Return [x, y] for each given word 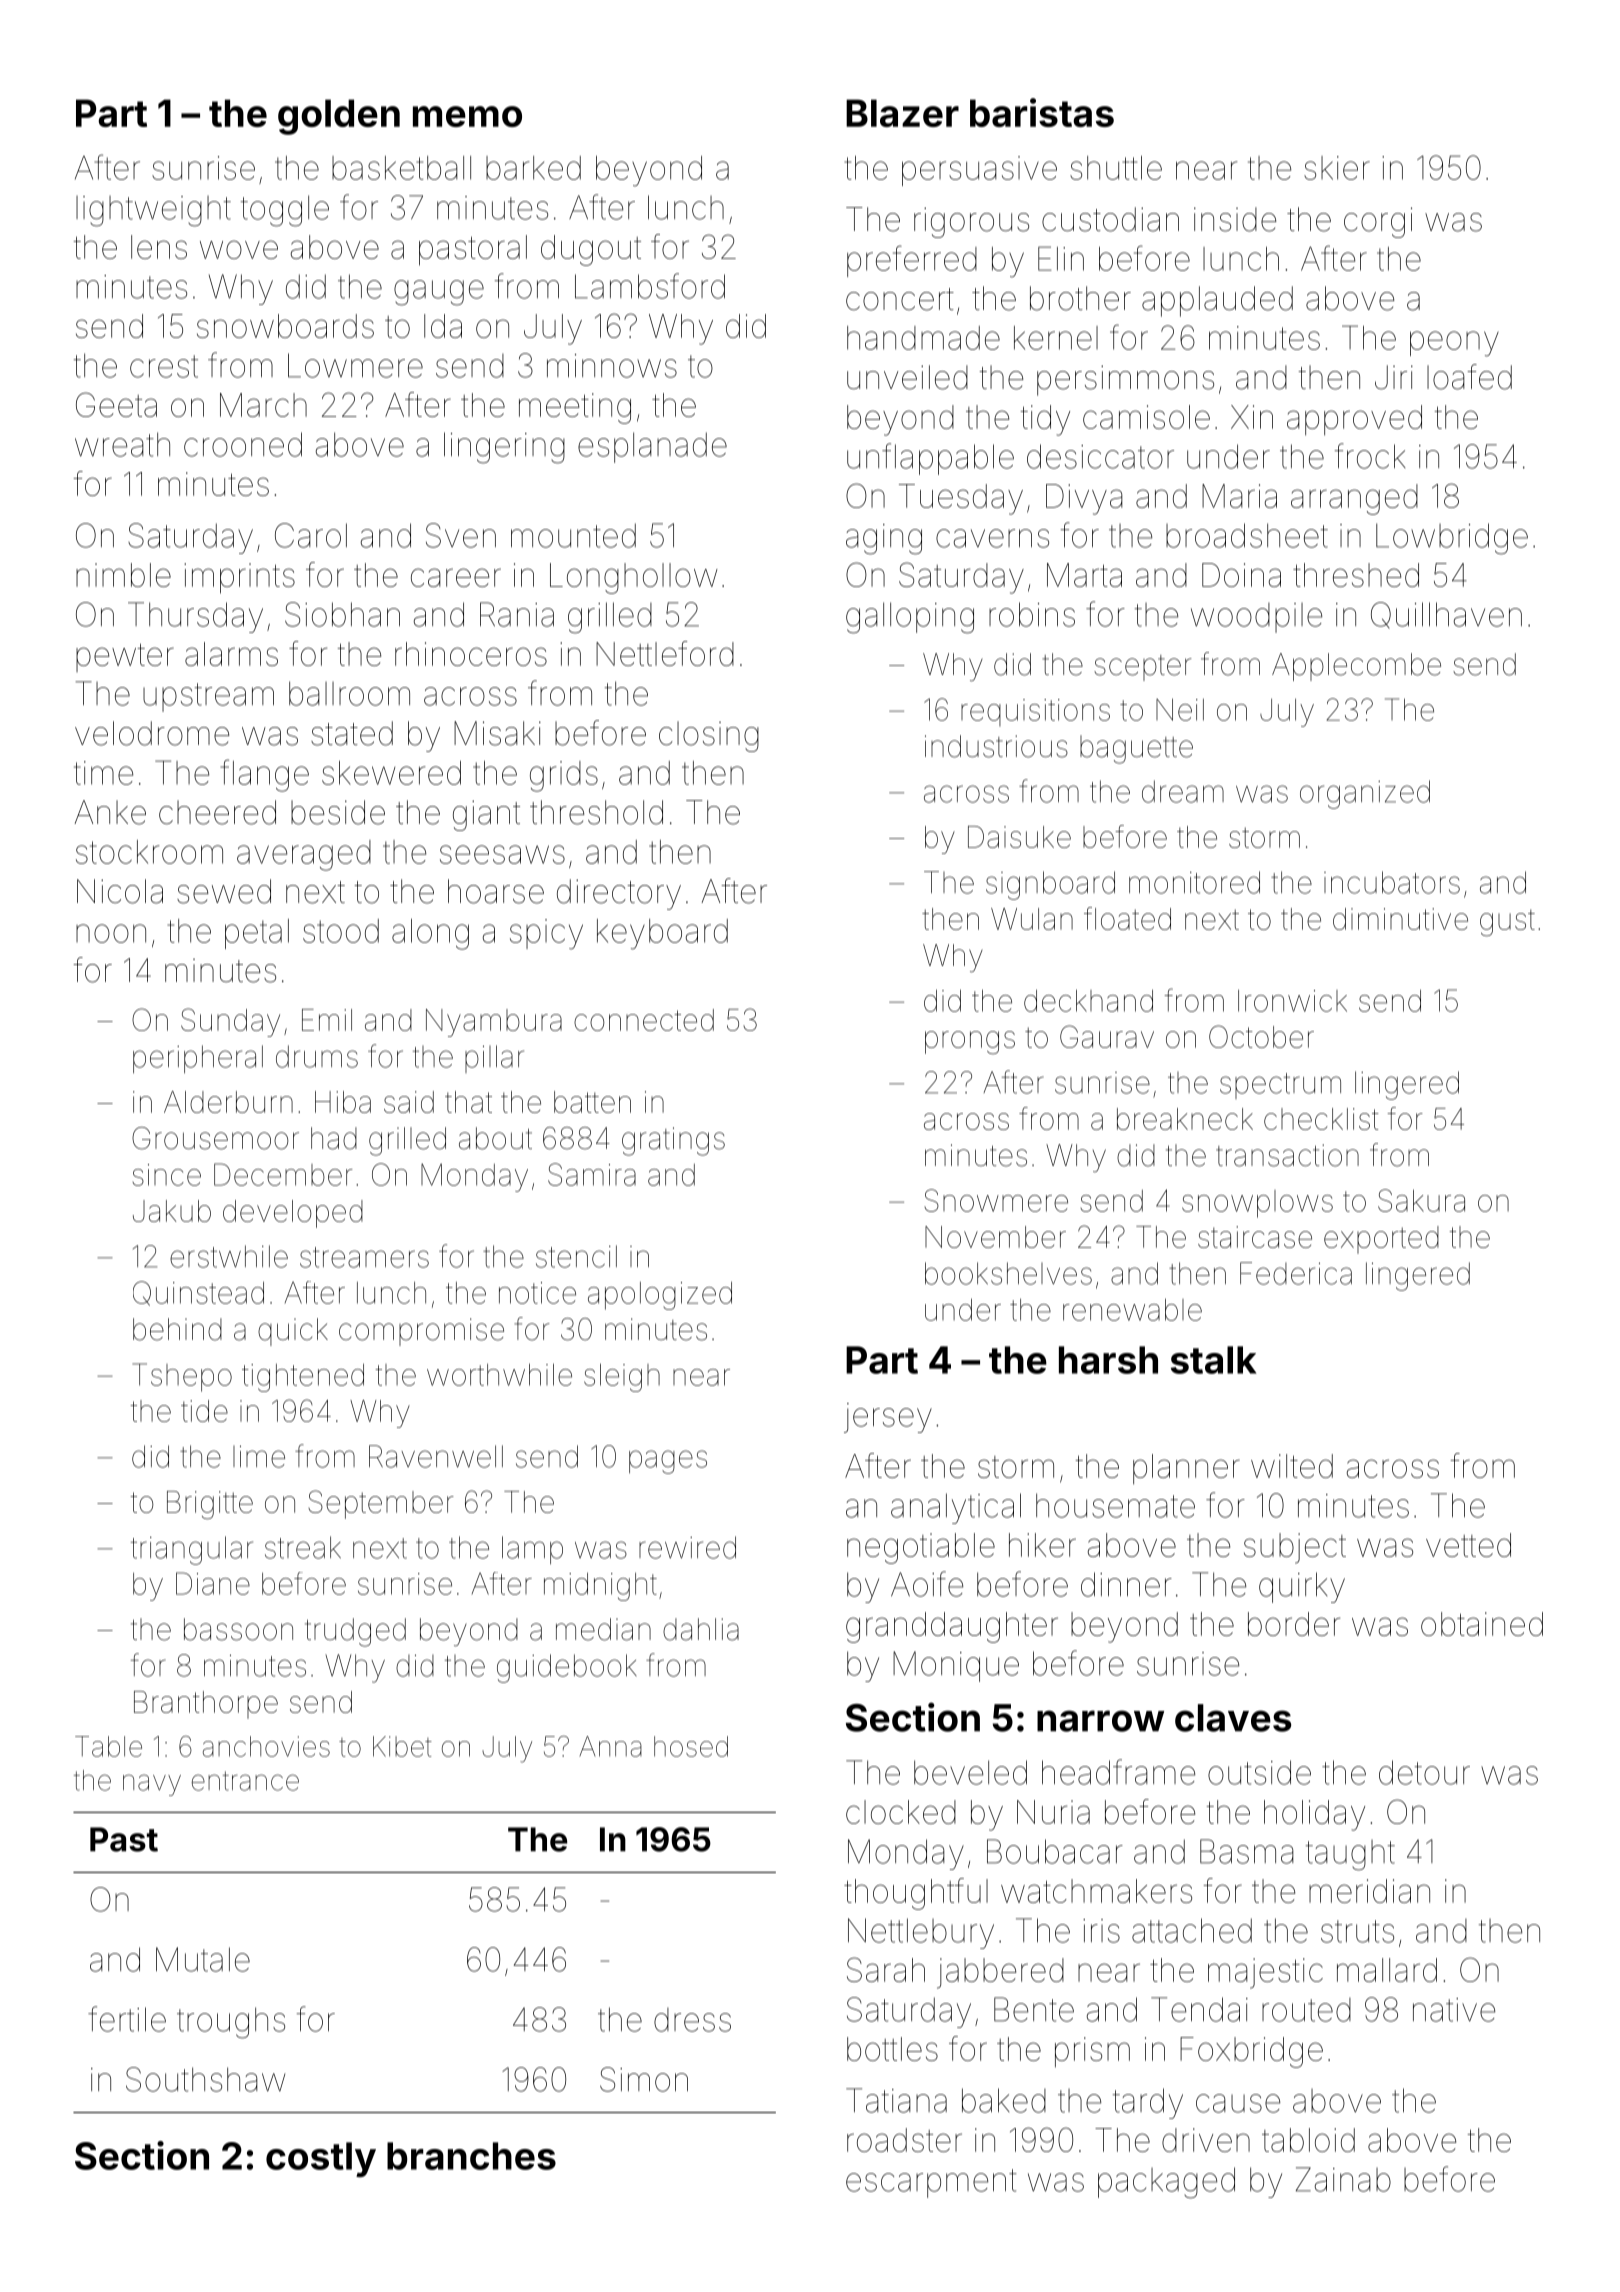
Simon [644, 2079]
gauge [439, 293]
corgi [1378, 222]
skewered [391, 773]
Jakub [172, 1211]
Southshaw [205, 2079]
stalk [1214, 1360]
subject [1295, 1548]
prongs [970, 1042]
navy [152, 1785]
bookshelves [1008, 1273]
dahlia [701, 1629]
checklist [1321, 1119]
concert [900, 299]
